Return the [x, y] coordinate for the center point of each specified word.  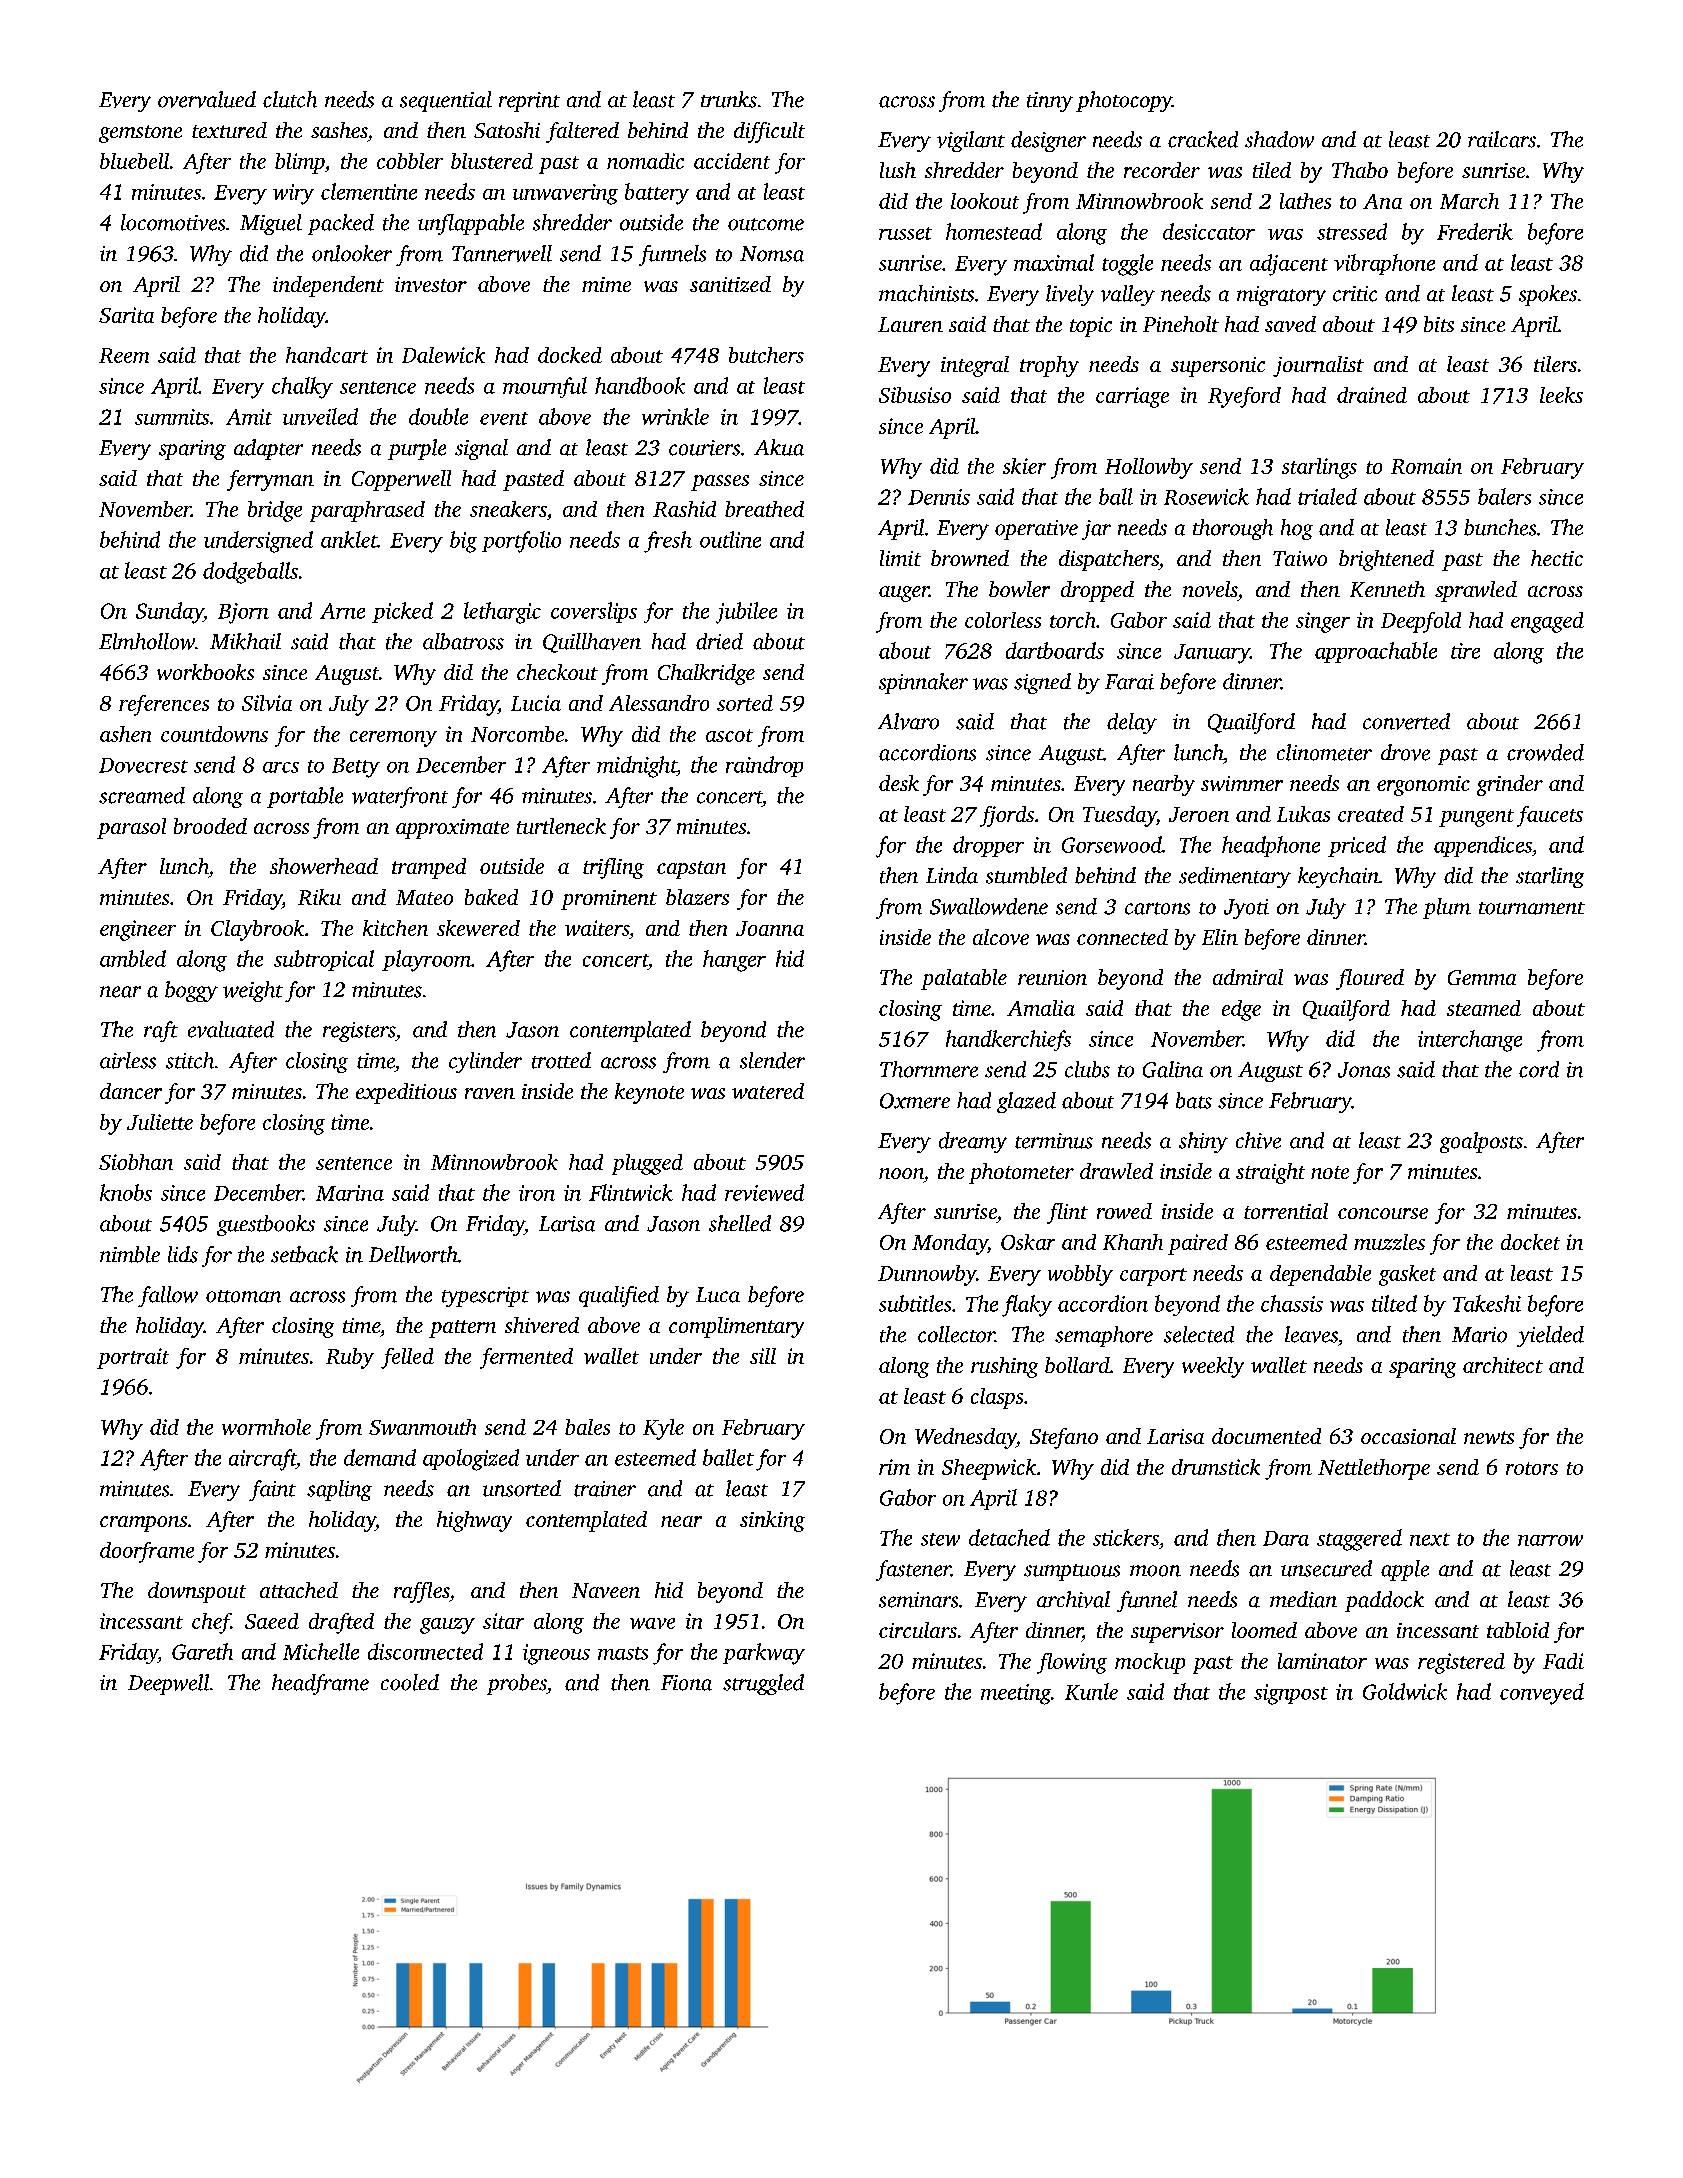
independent [328, 286]
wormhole [266, 1427]
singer [1323, 622]
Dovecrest [143, 765]
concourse [1383, 1213]
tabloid [1518, 1630]
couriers [704, 448]
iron [537, 1193]
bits [1439, 324]
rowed [1124, 1211]
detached [1009, 1537]
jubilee [746, 613]
